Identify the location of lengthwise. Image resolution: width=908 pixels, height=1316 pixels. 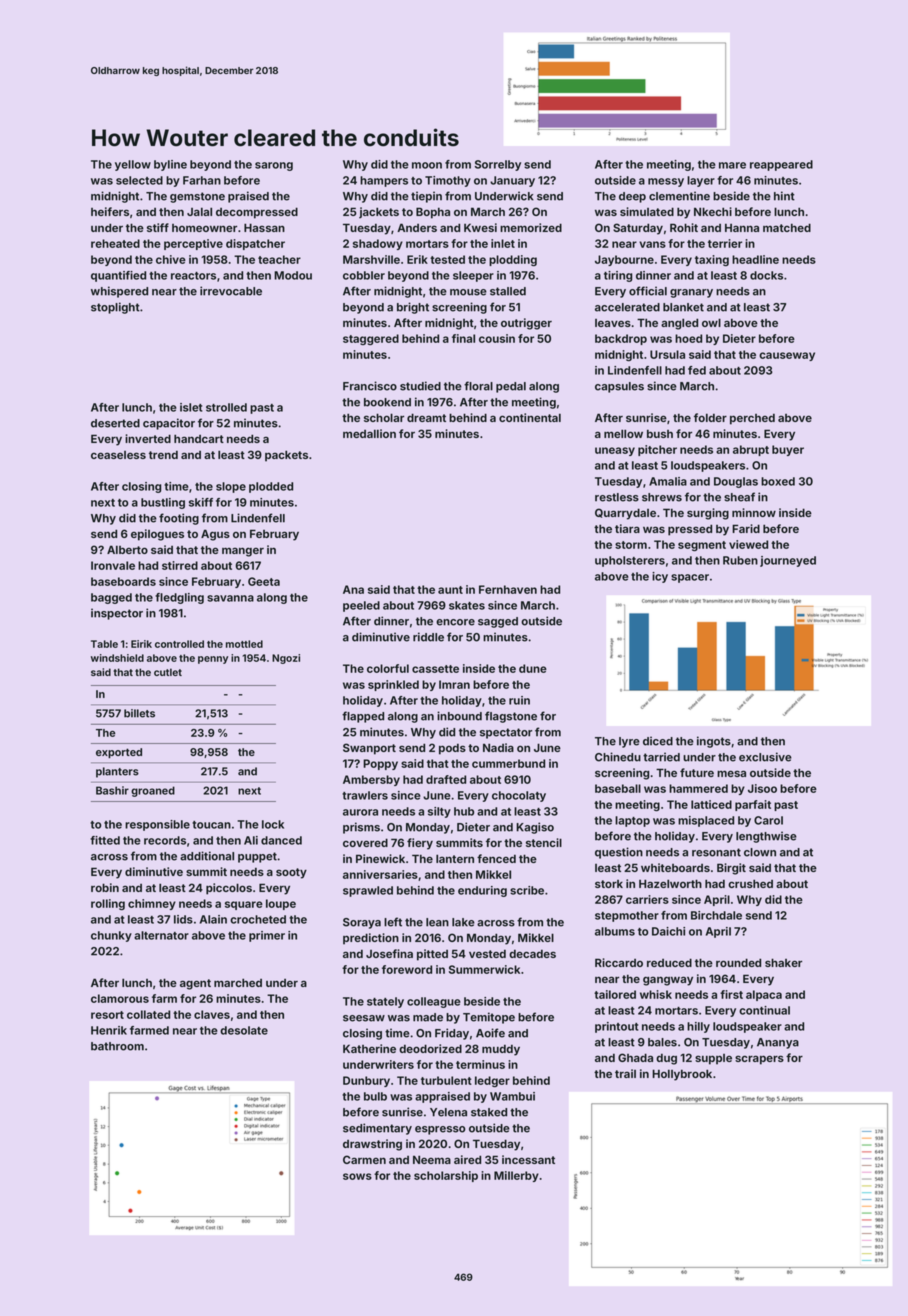
(766, 837).
